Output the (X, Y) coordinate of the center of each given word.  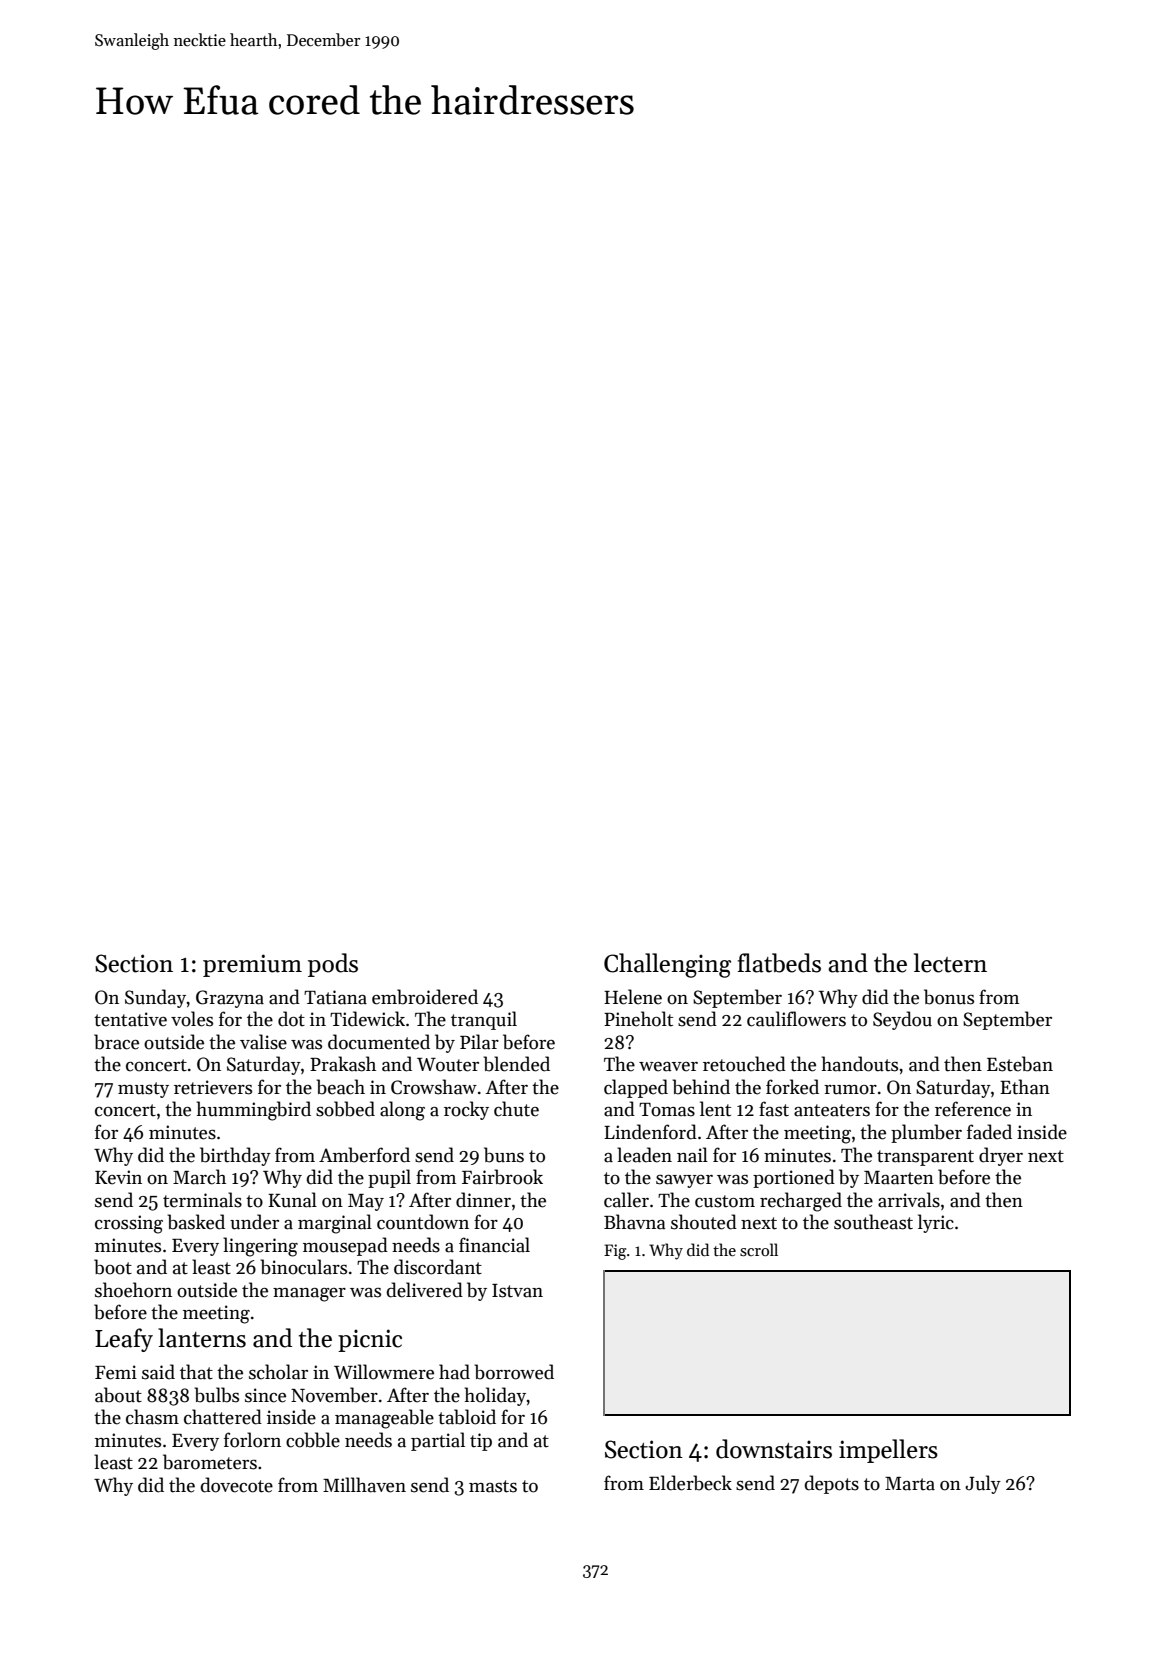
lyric (936, 1223)
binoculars (303, 1267)
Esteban (1020, 1064)
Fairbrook (502, 1177)
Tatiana (335, 997)
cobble (313, 1440)
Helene (633, 997)
